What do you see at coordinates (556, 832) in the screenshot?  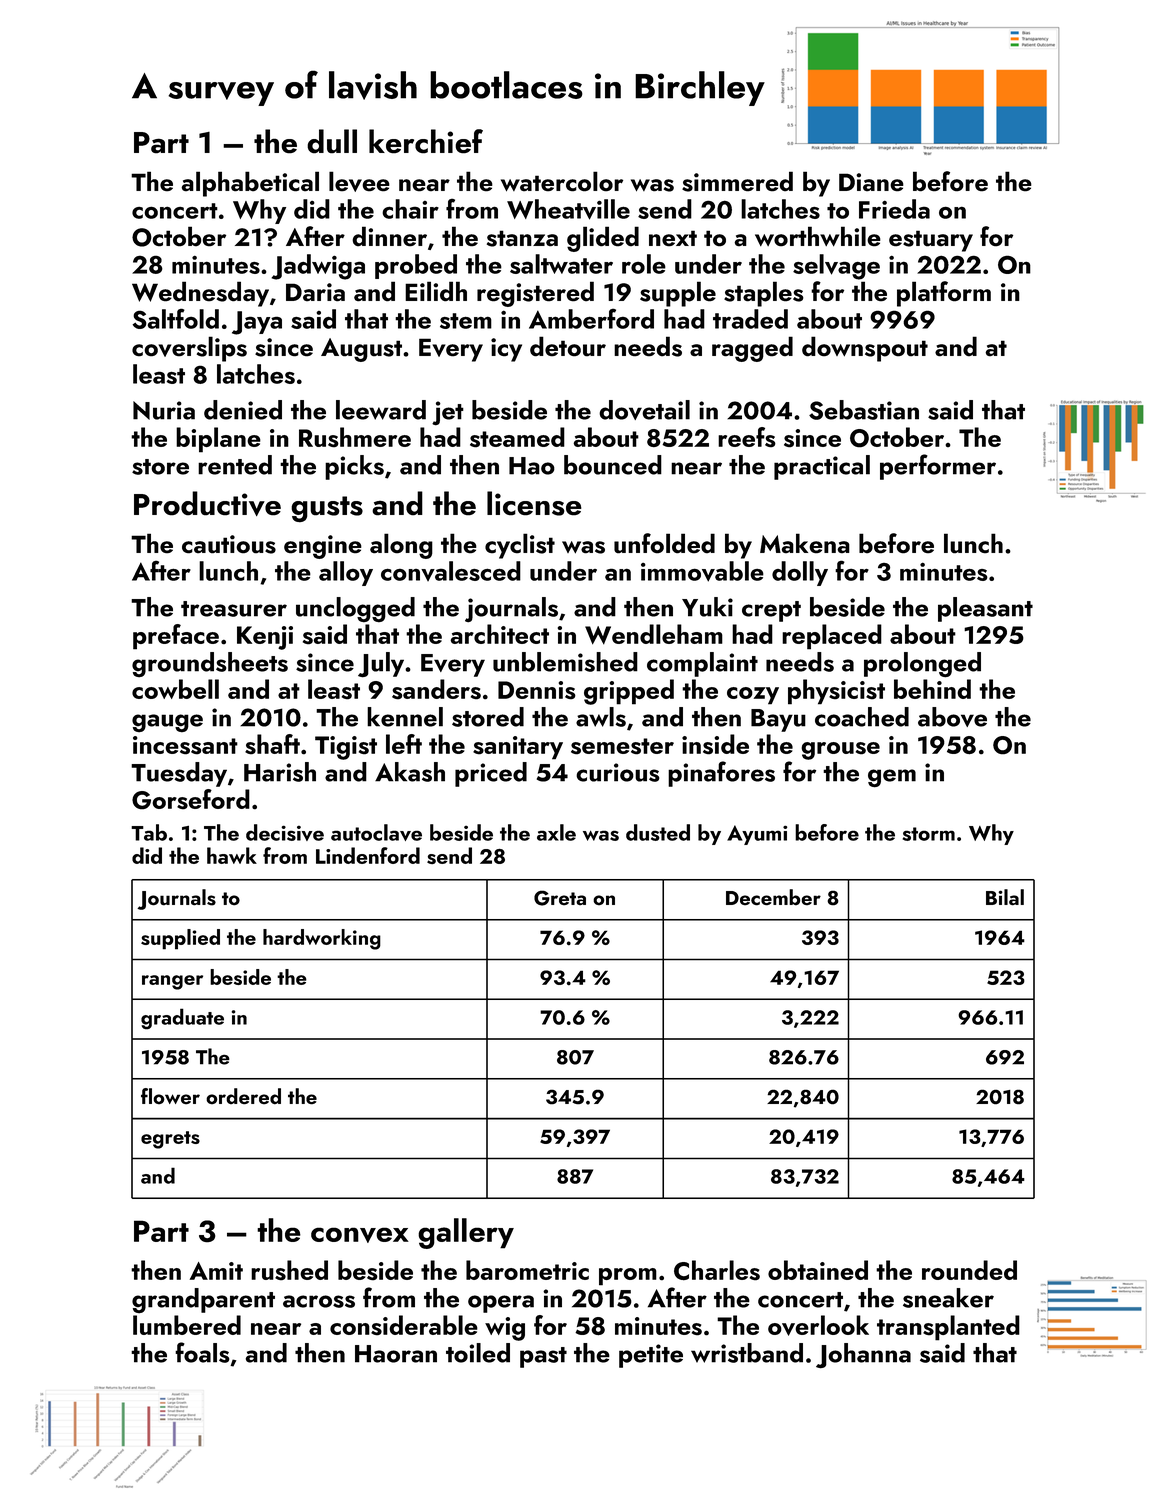 I see `axle` at bounding box center [556, 832].
